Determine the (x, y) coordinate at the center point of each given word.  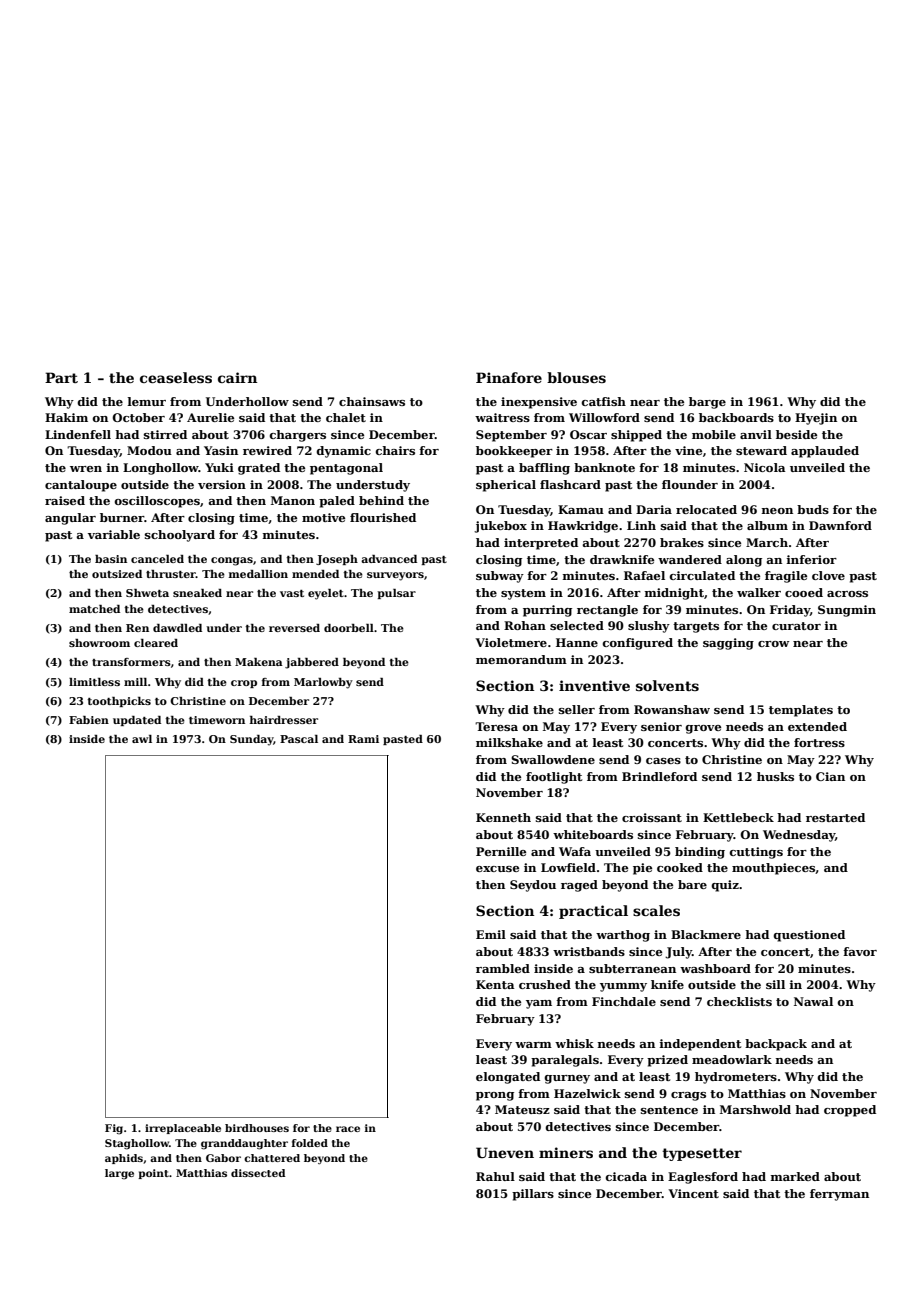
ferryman (839, 1195)
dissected (258, 1173)
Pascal (299, 739)
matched (94, 609)
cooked (680, 867)
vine (688, 450)
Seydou (533, 886)
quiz (725, 886)
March (767, 542)
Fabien (89, 720)
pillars (533, 1195)
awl (142, 739)
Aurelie (210, 417)
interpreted (541, 544)
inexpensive (539, 403)
